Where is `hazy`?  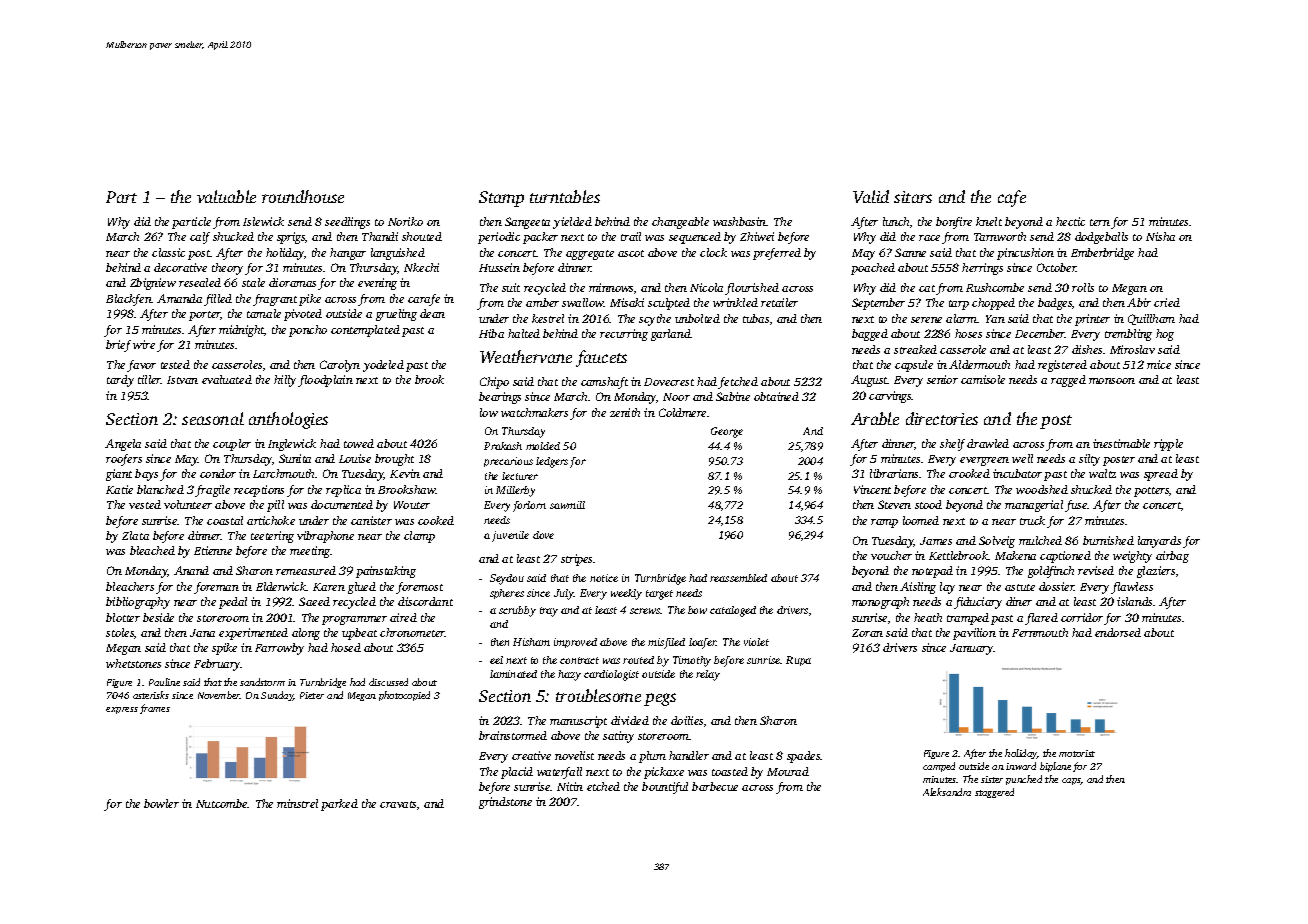
hazy is located at coordinates (569, 675).
